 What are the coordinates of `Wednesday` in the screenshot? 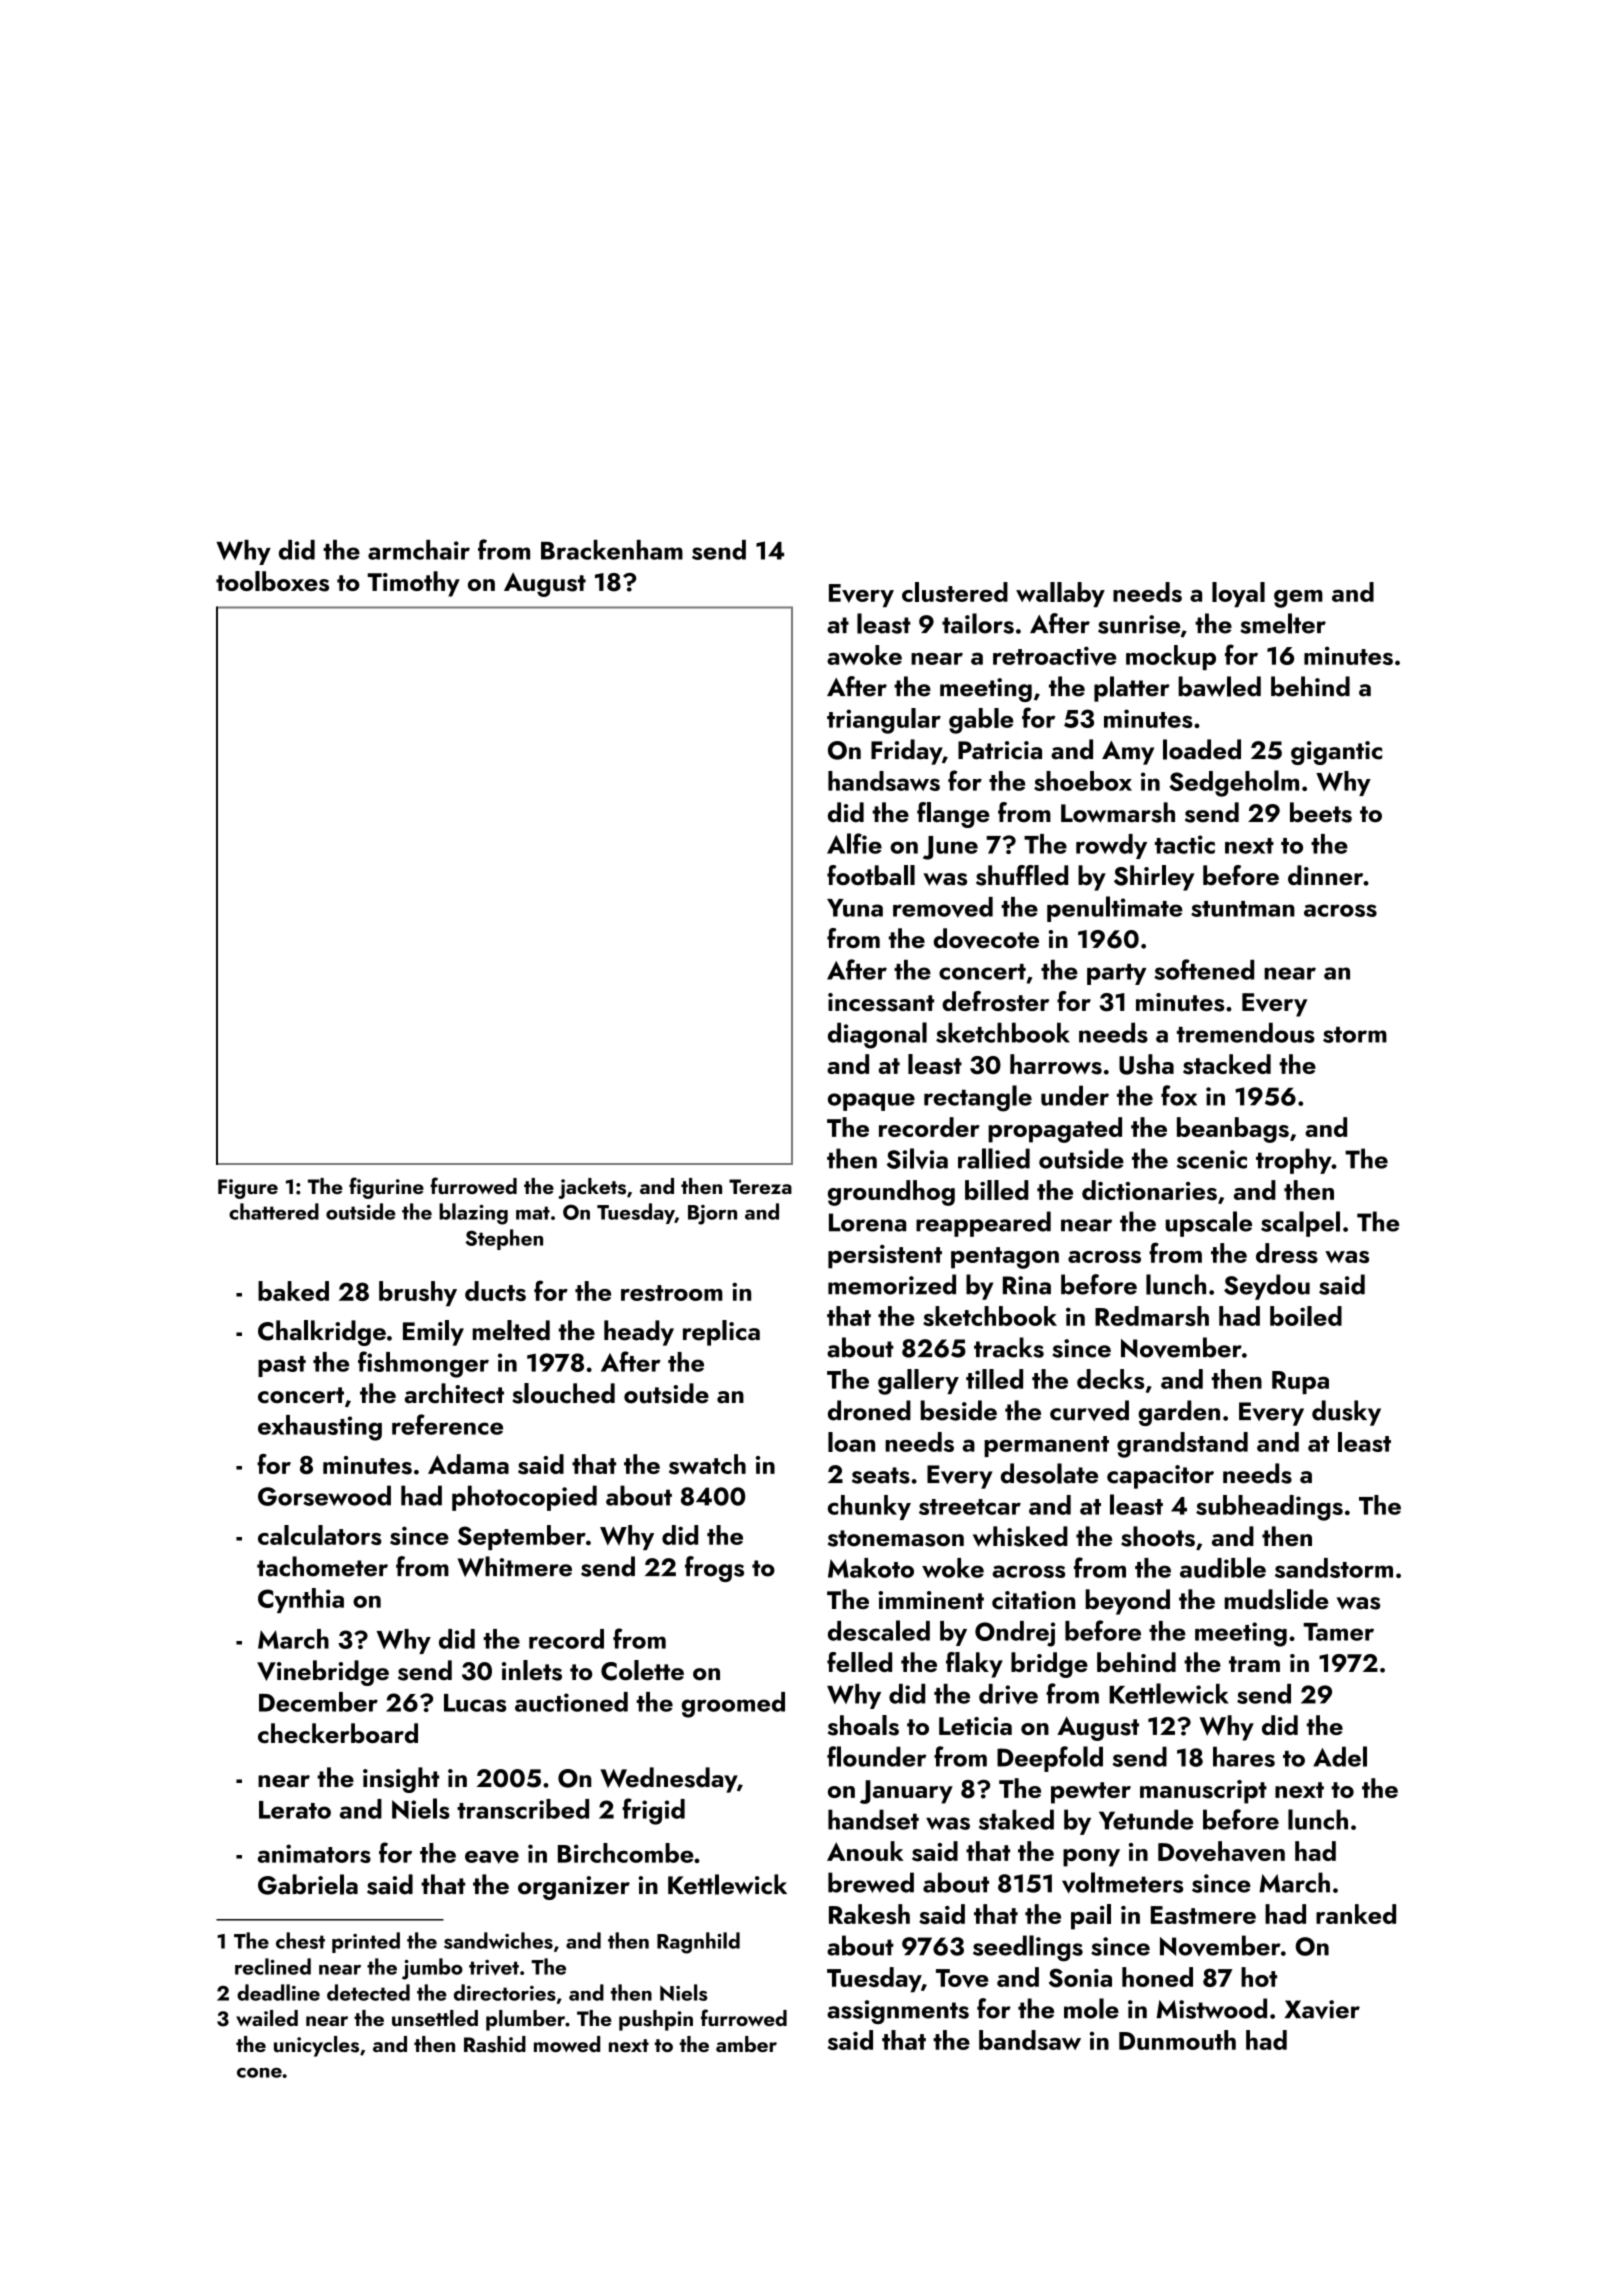 It's located at (668, 1780).
